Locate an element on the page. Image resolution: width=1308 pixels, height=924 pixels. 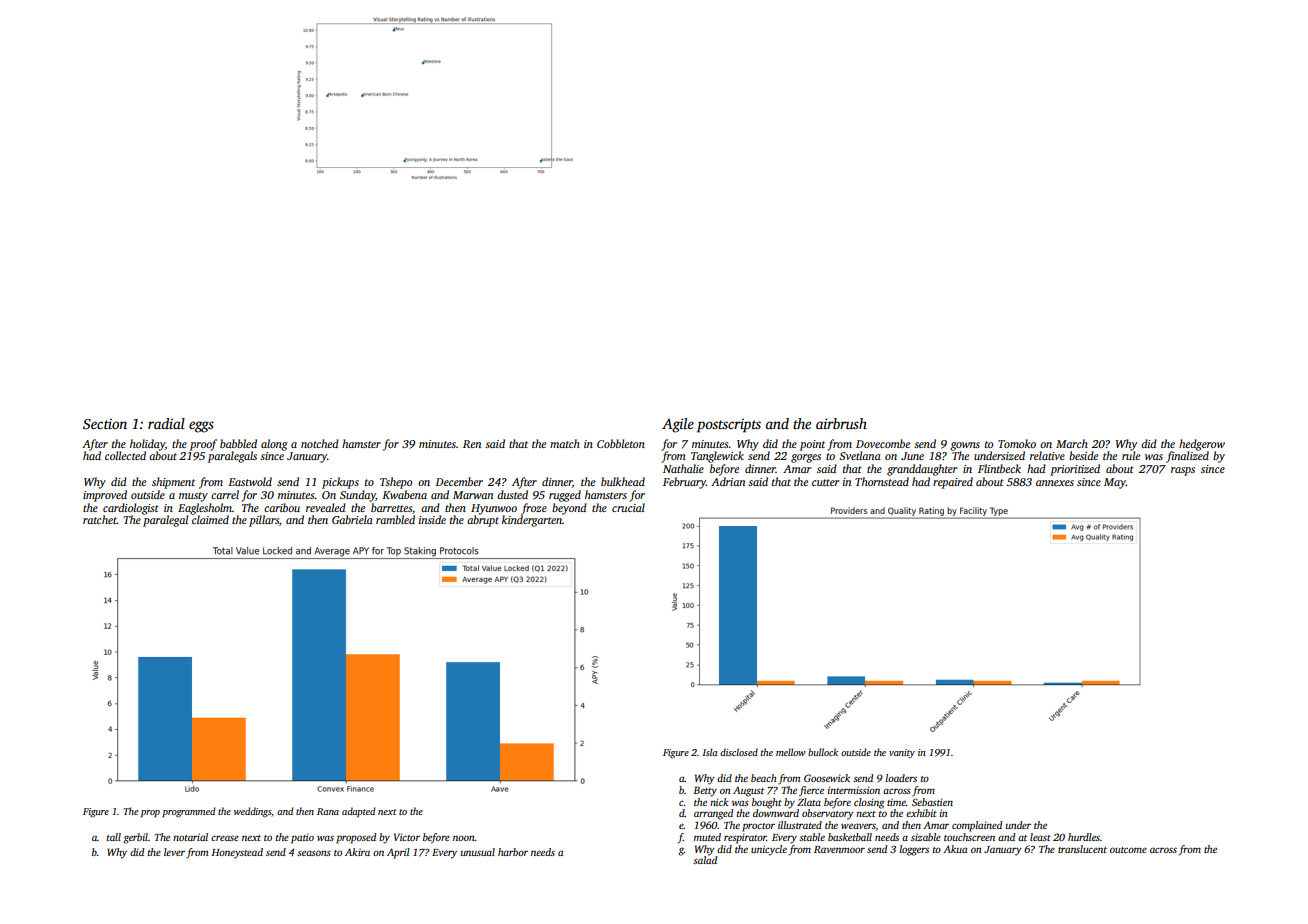
airbrush is located at coordinates (841, 423).
